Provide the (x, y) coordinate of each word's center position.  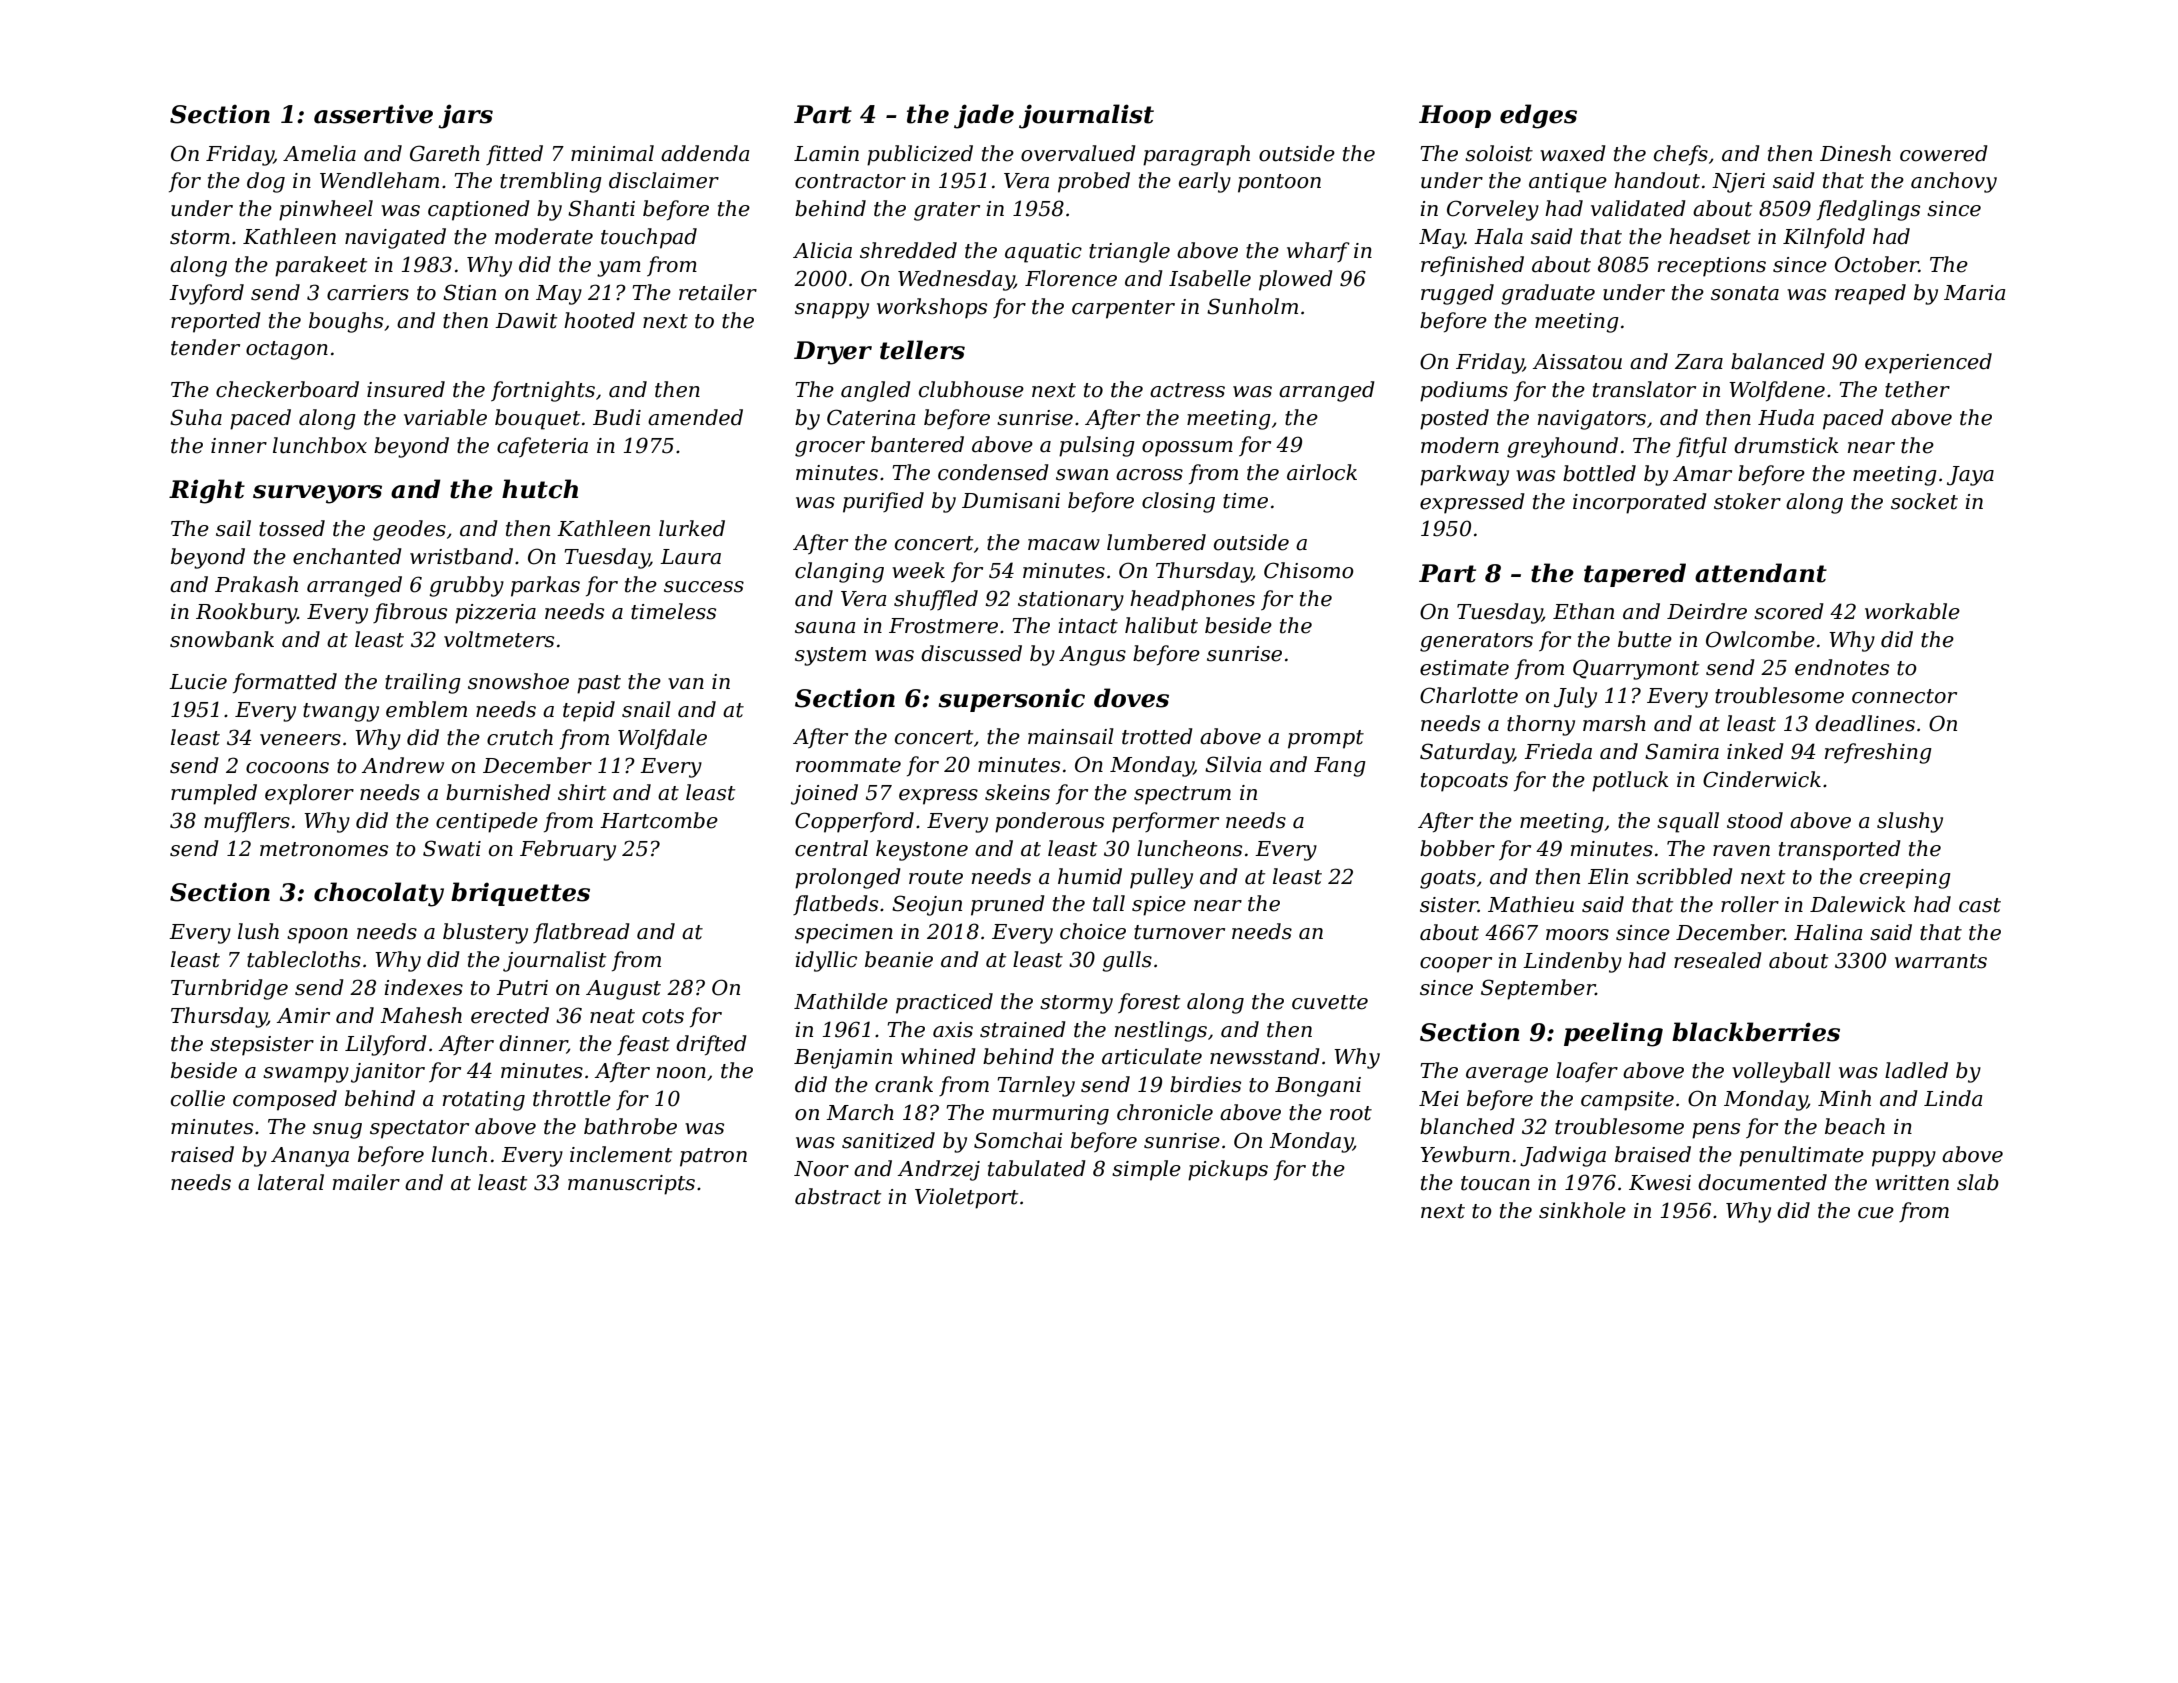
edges (1538, 116)
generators (1476, 642)
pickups (1228, 1170)
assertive (373, 114)
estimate (1464, 668)
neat (612, 1016)
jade (984, 116)
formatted (285, 683)
